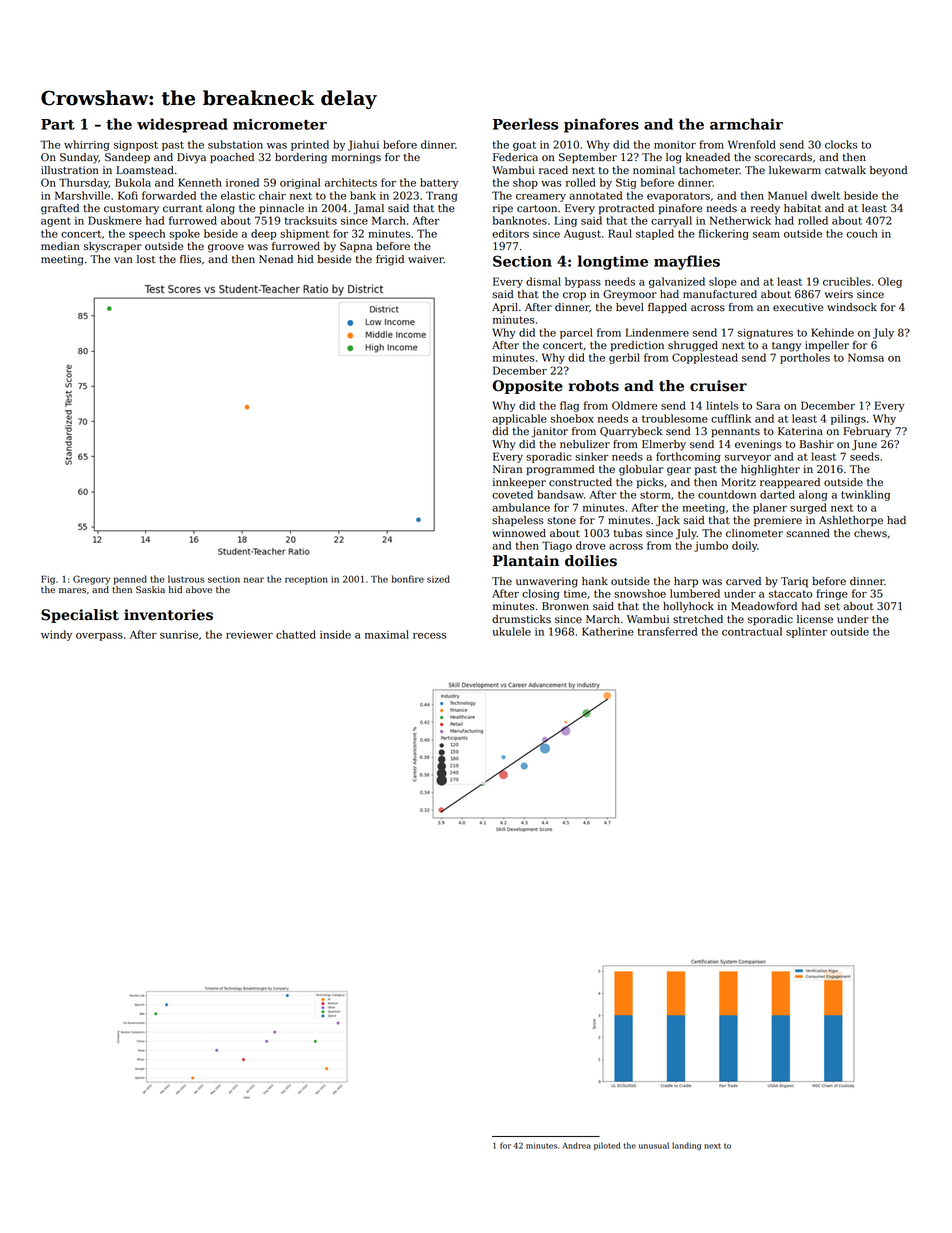 This screenshot has width=952, height=1233. I want to click on executive, so click(798, 307).
